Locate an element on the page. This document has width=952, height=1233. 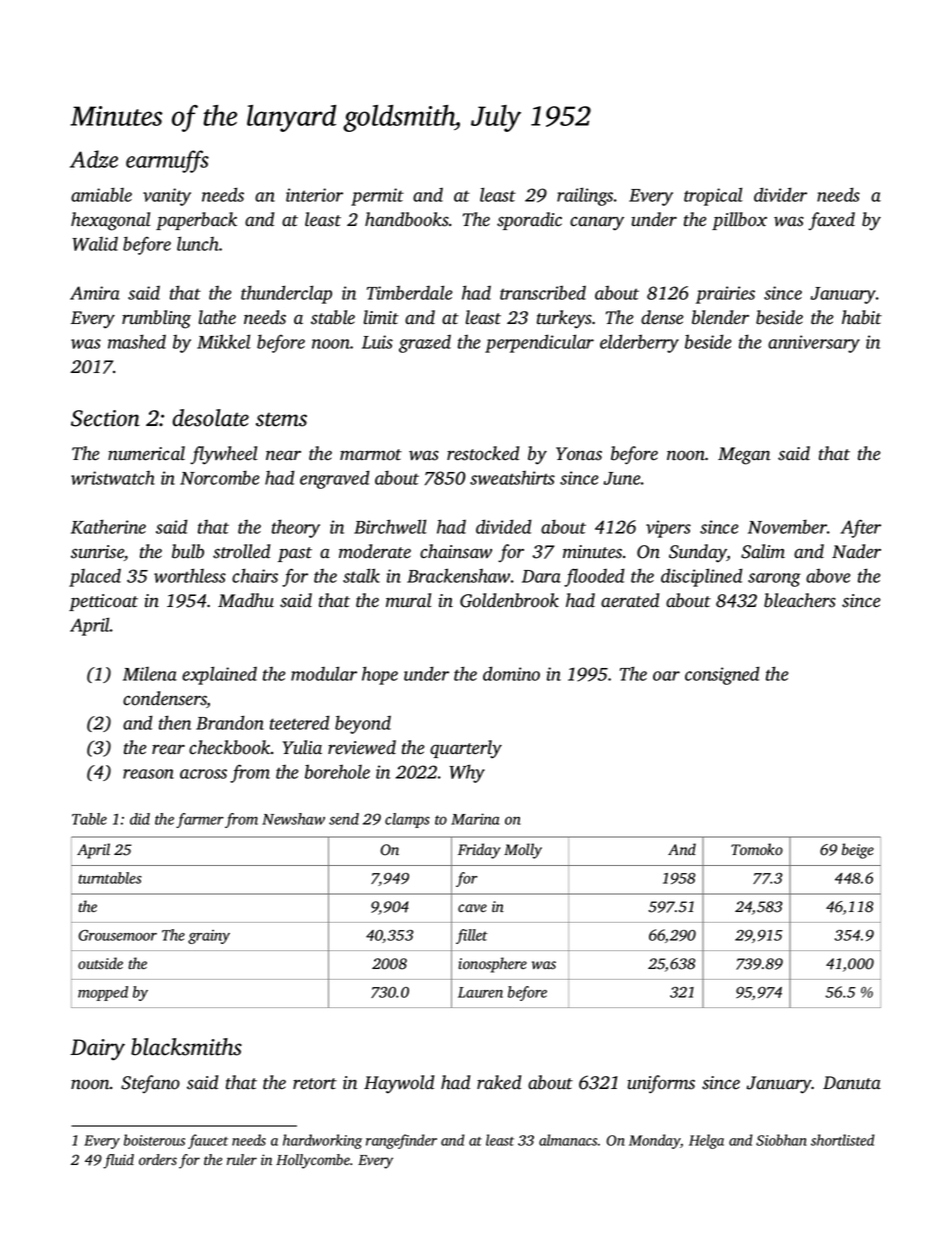
pillbox is located at coordinates (739, 221).
